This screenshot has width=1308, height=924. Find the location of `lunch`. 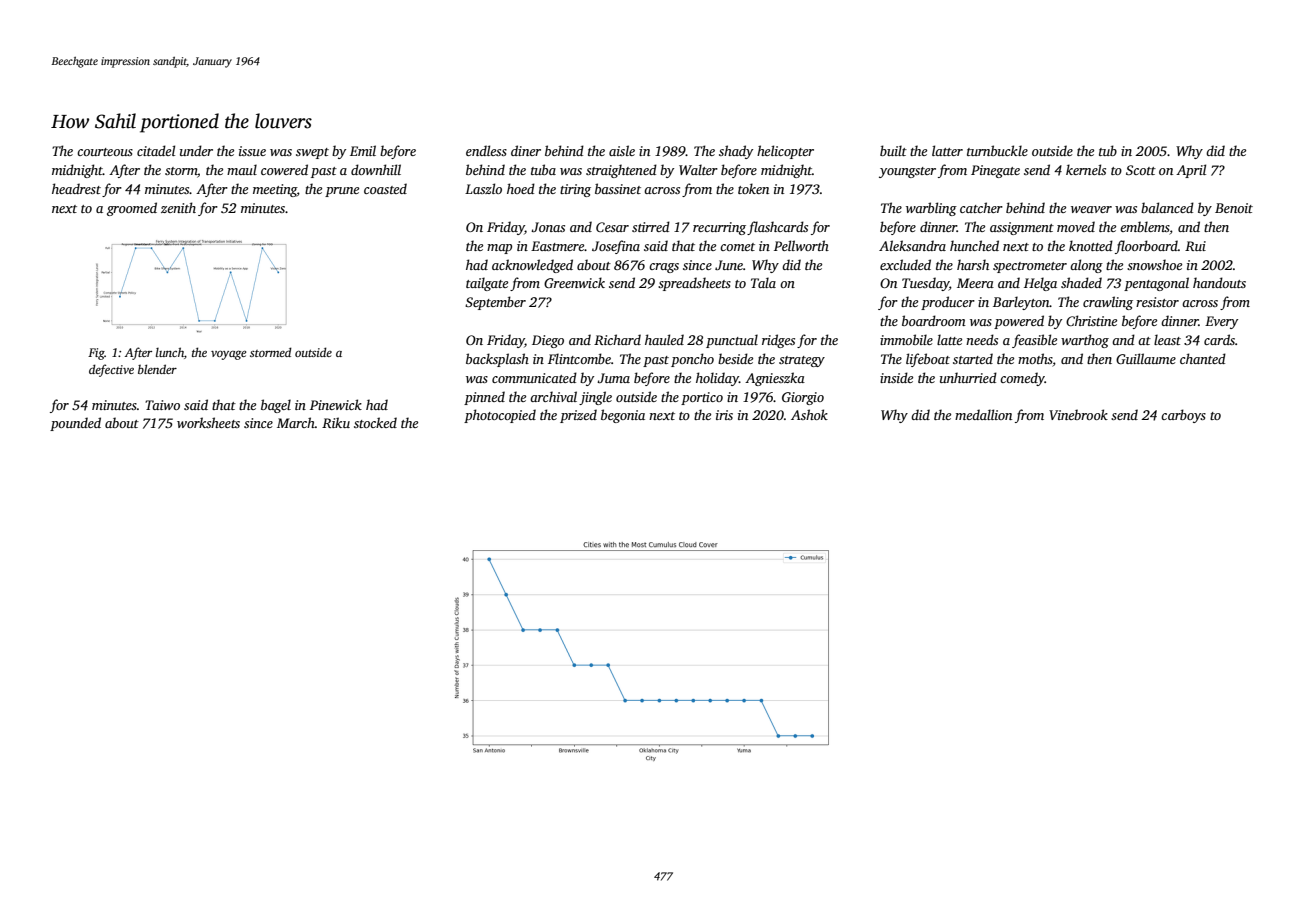

lunch is located at coordinates (170, 352).
